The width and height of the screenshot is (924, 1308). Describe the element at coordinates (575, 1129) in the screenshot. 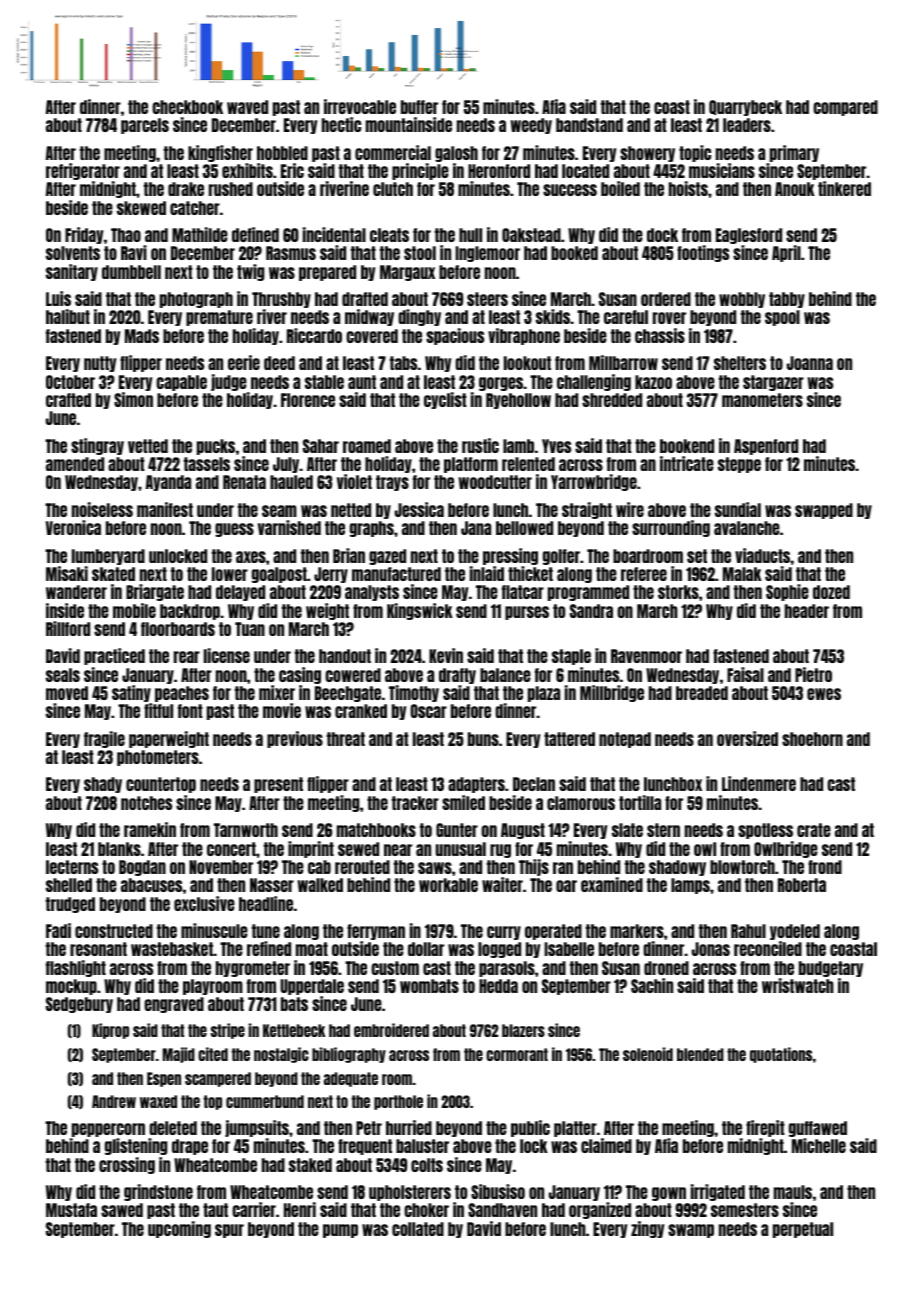

I see `platter` at that location.
